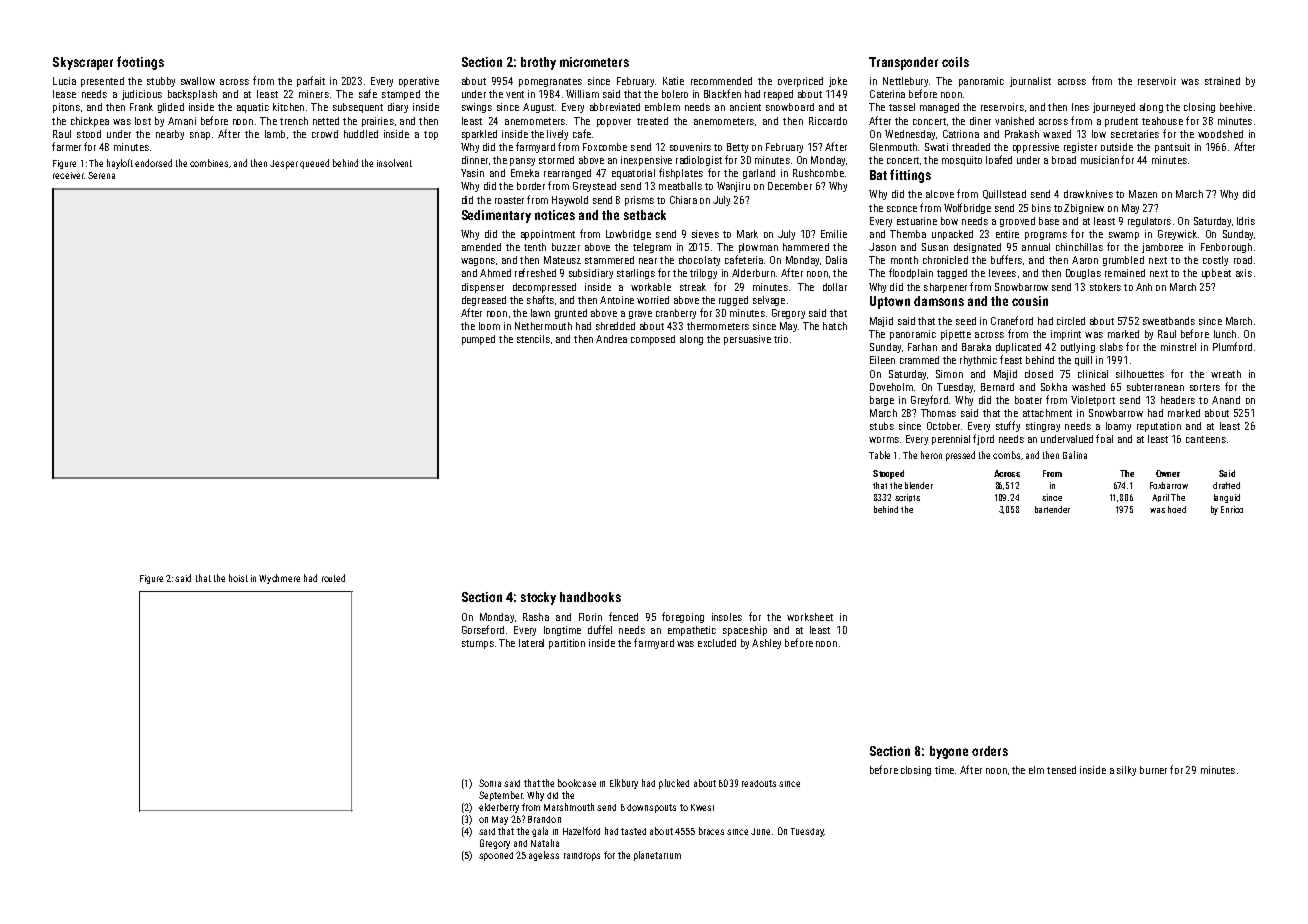  What do you see at coordinates (1126, 771) in the screenshot?
I see `silky` at bounding box center [1126, 771].
